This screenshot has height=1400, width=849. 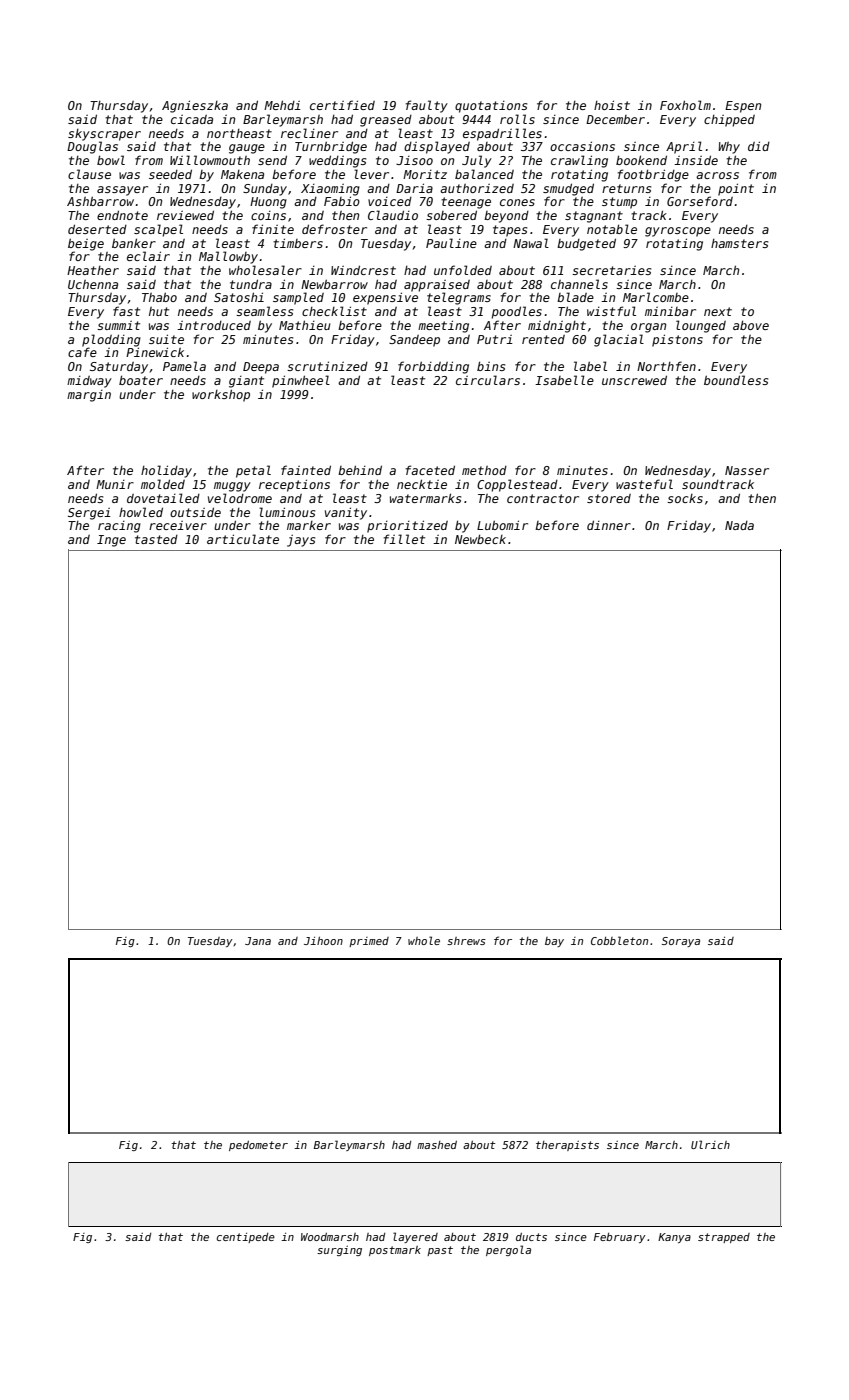 What do you see at coordinates (323, 941) in the screenshot?
I see `Jihoon` at bounding box center [323, 941].
